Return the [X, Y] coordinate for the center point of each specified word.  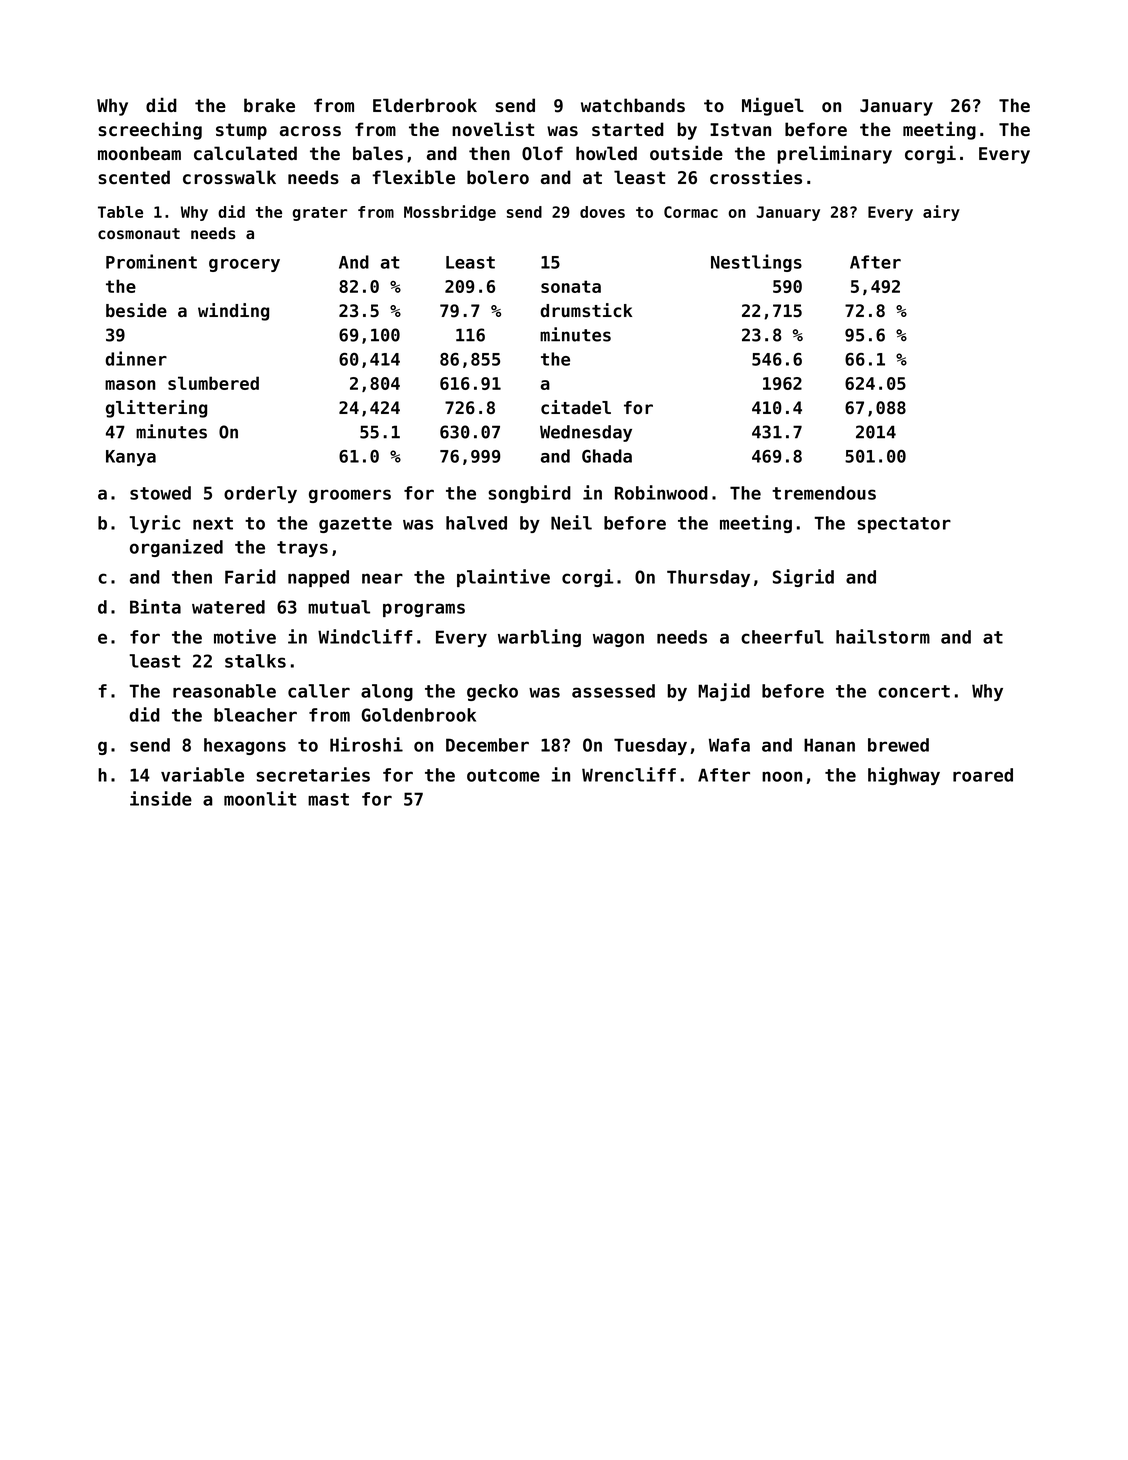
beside [136, 310]
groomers [350, 496]
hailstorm [883, 636]
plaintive [503, 578]
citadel [576, 407]
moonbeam [139, 153]
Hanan [829, 745]
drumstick [586, 310]
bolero [498, 177]
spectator [904, 525]
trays [302, 549]
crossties [756, 176]
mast [328, 799]
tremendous [824, 493]
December [487, 745]
